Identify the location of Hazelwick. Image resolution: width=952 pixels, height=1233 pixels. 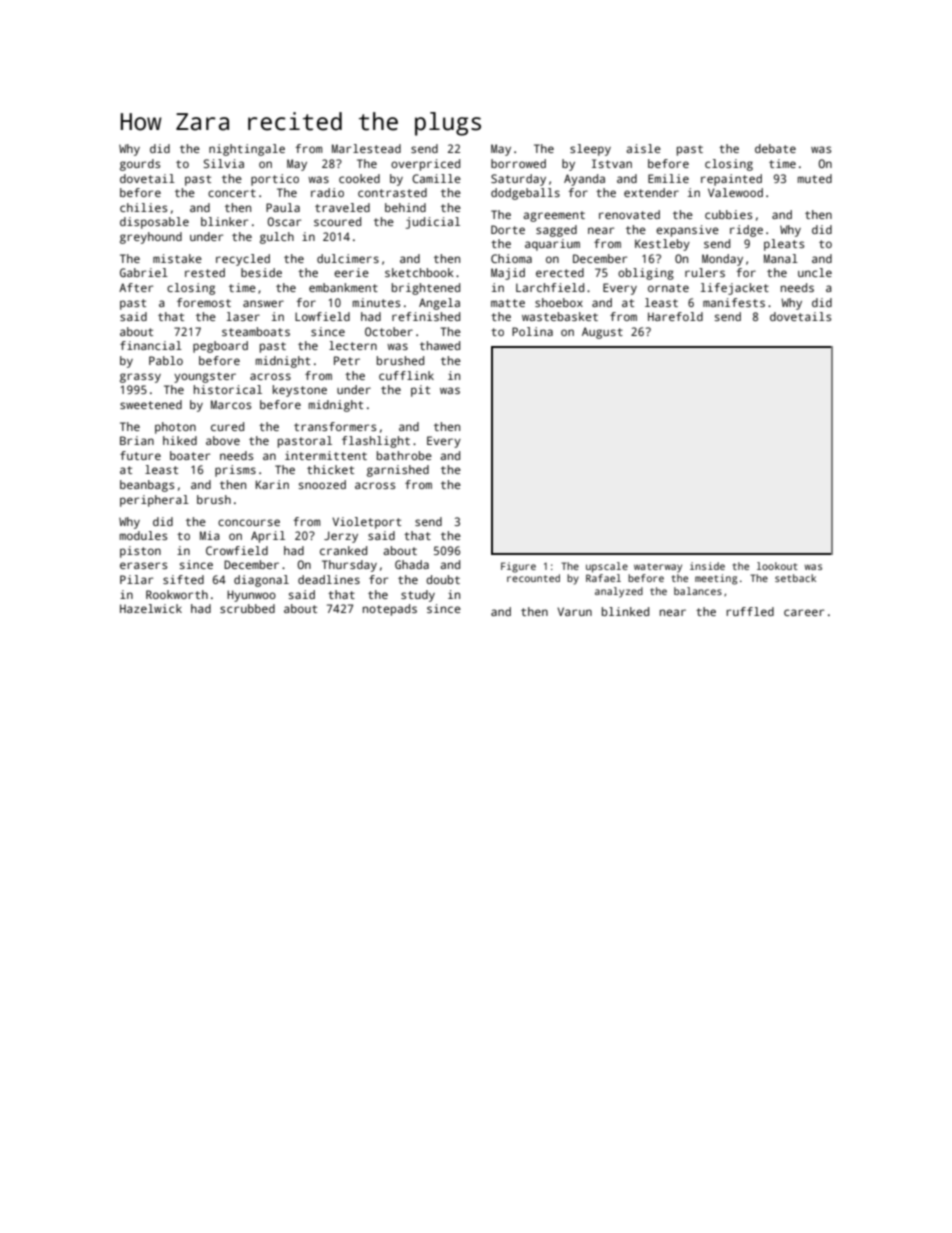
(151, 608).
